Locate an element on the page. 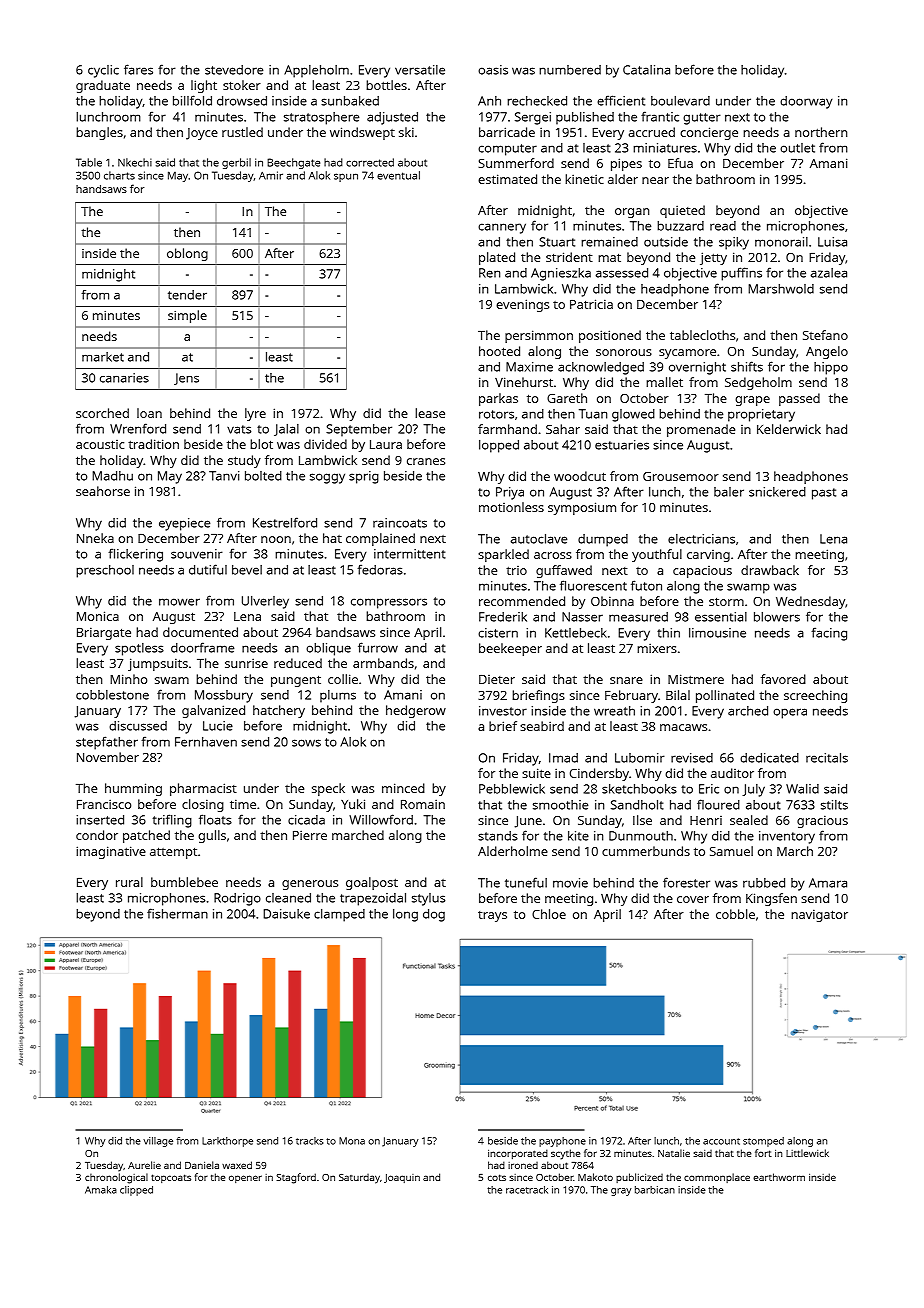  trays is located at coordinates (492, 916).
